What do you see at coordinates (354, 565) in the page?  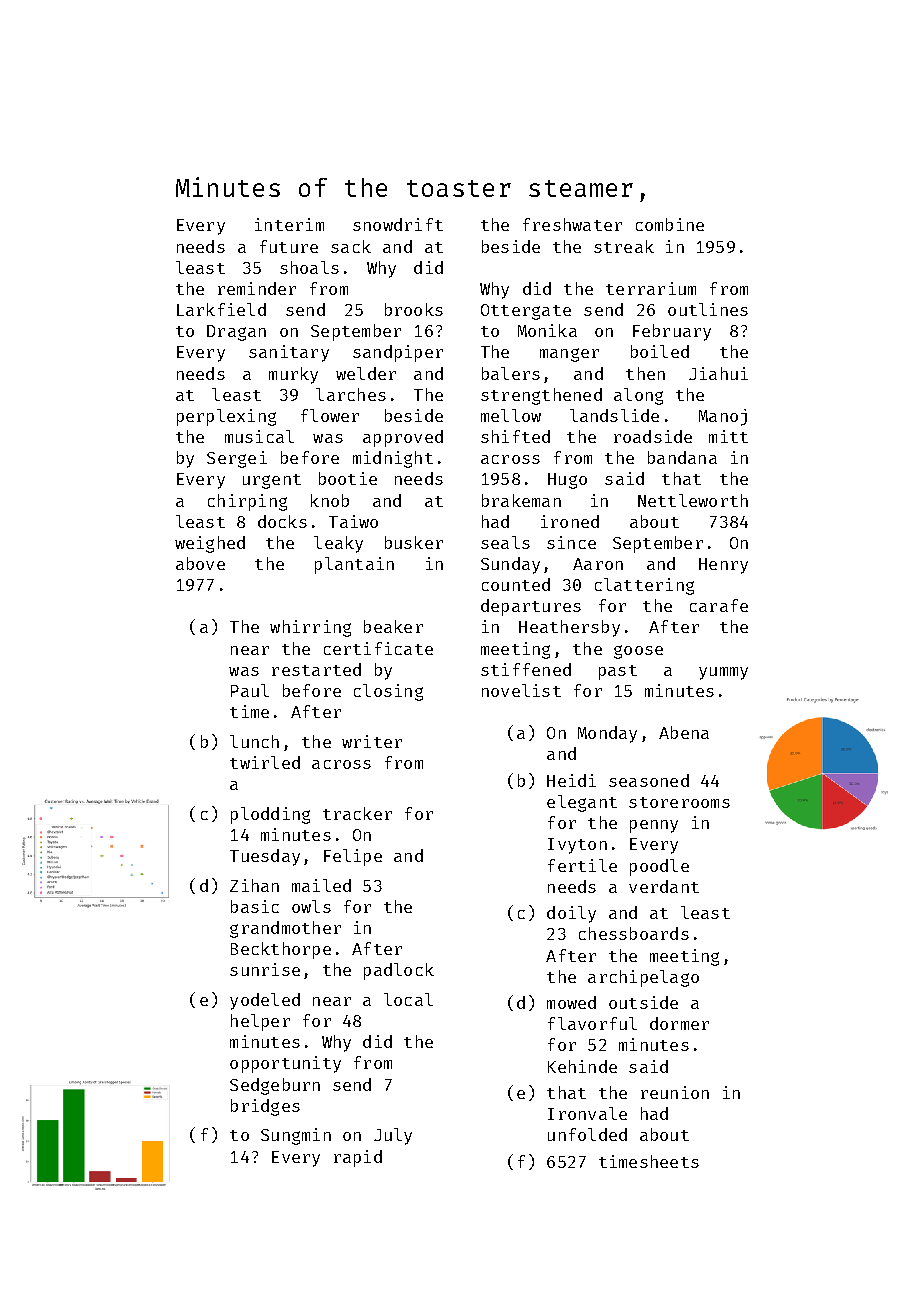 I see `plantain` at bounding box center [354, 565].
